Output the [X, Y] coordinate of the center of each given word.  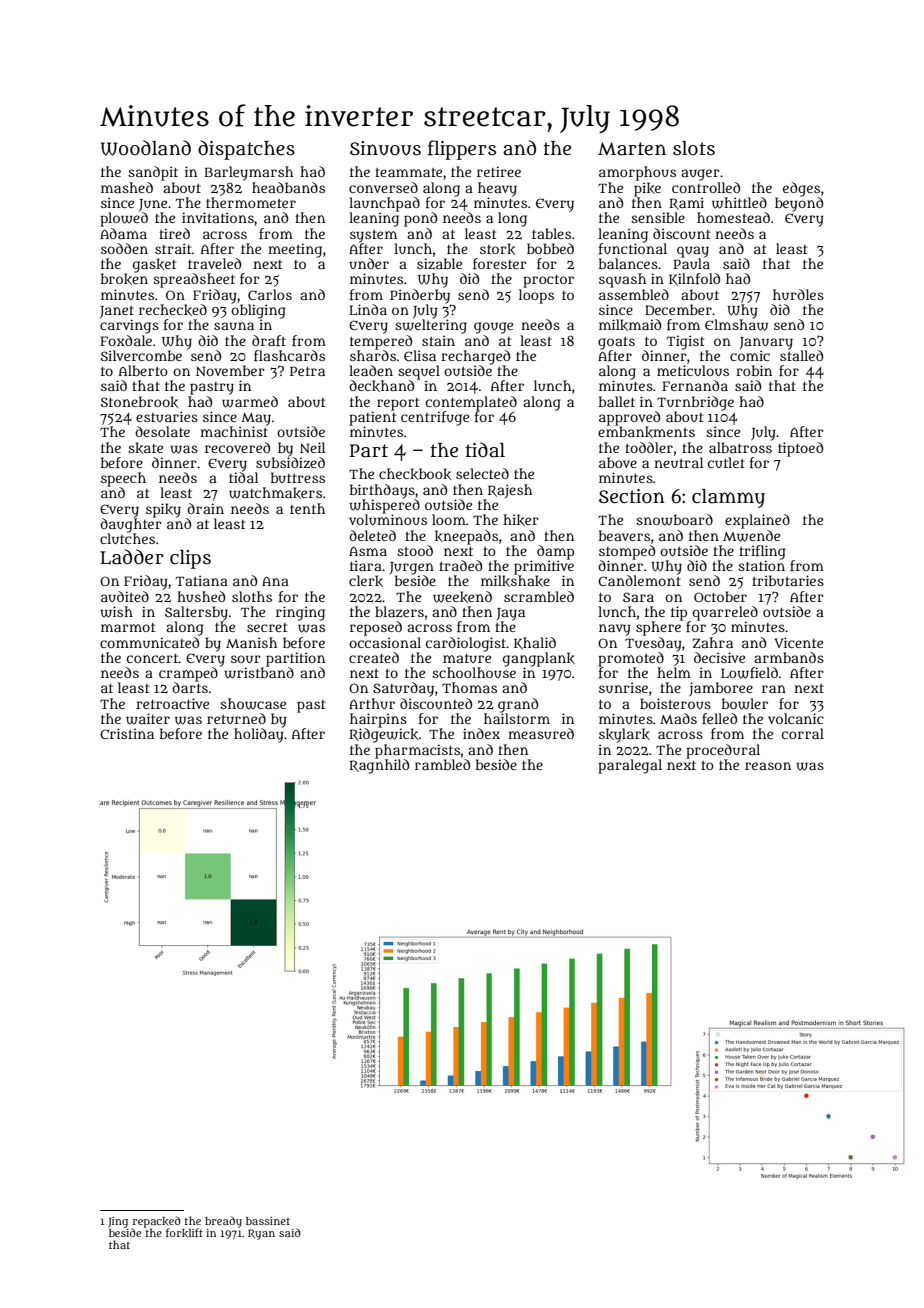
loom [449, 519]
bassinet [268, 1221]
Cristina [127, 733]
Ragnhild [379, 766]
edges [801, 189]
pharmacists [417, 751]
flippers [462, 150]
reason [768, 766]
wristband [259, 673]
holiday [259, 735]
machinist [234, 431]
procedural [723, 751]
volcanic [796, 718]
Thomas [469, 687]
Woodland [146, 148]
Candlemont [639, 580]
